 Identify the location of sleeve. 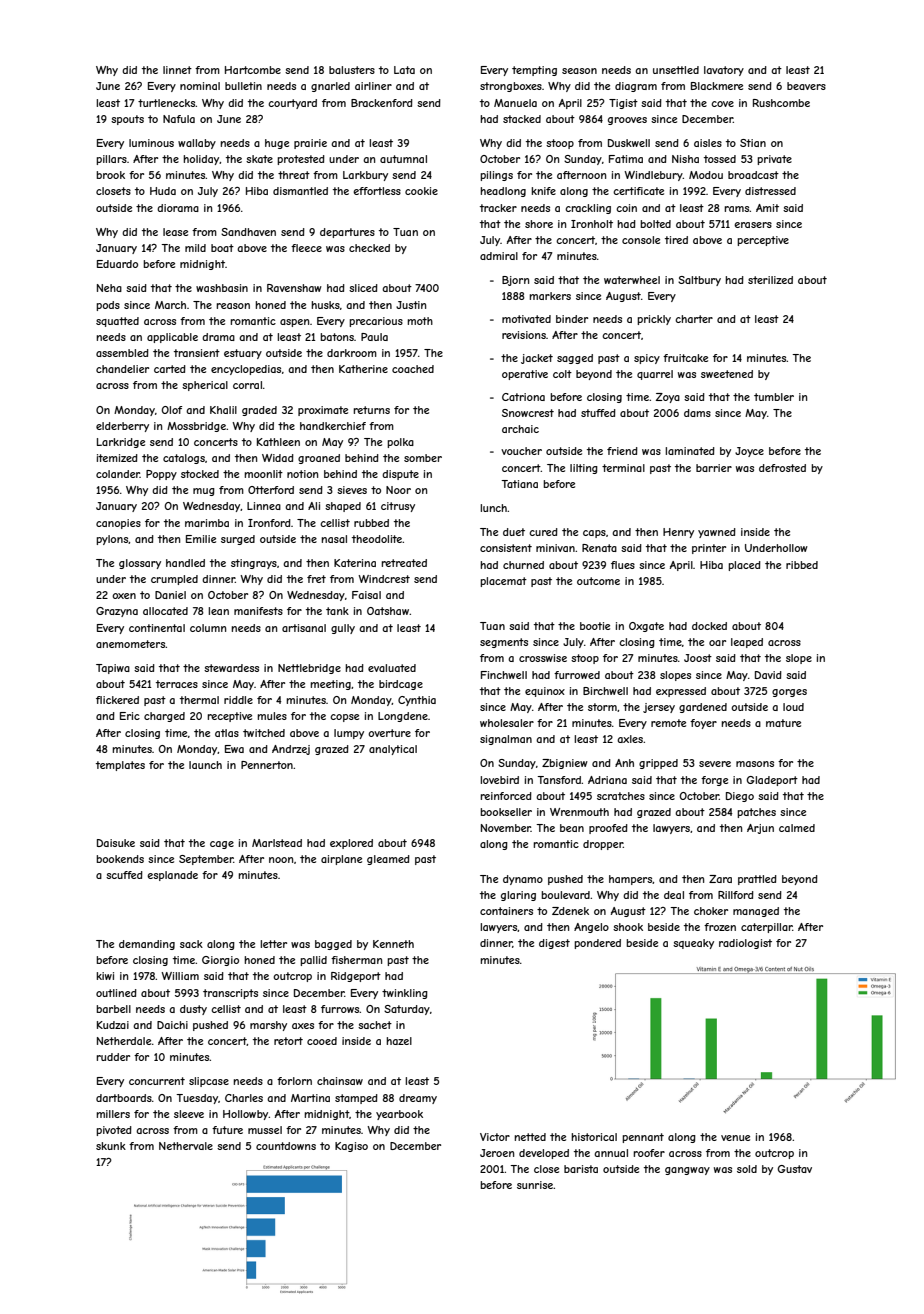
(189, 1114).
